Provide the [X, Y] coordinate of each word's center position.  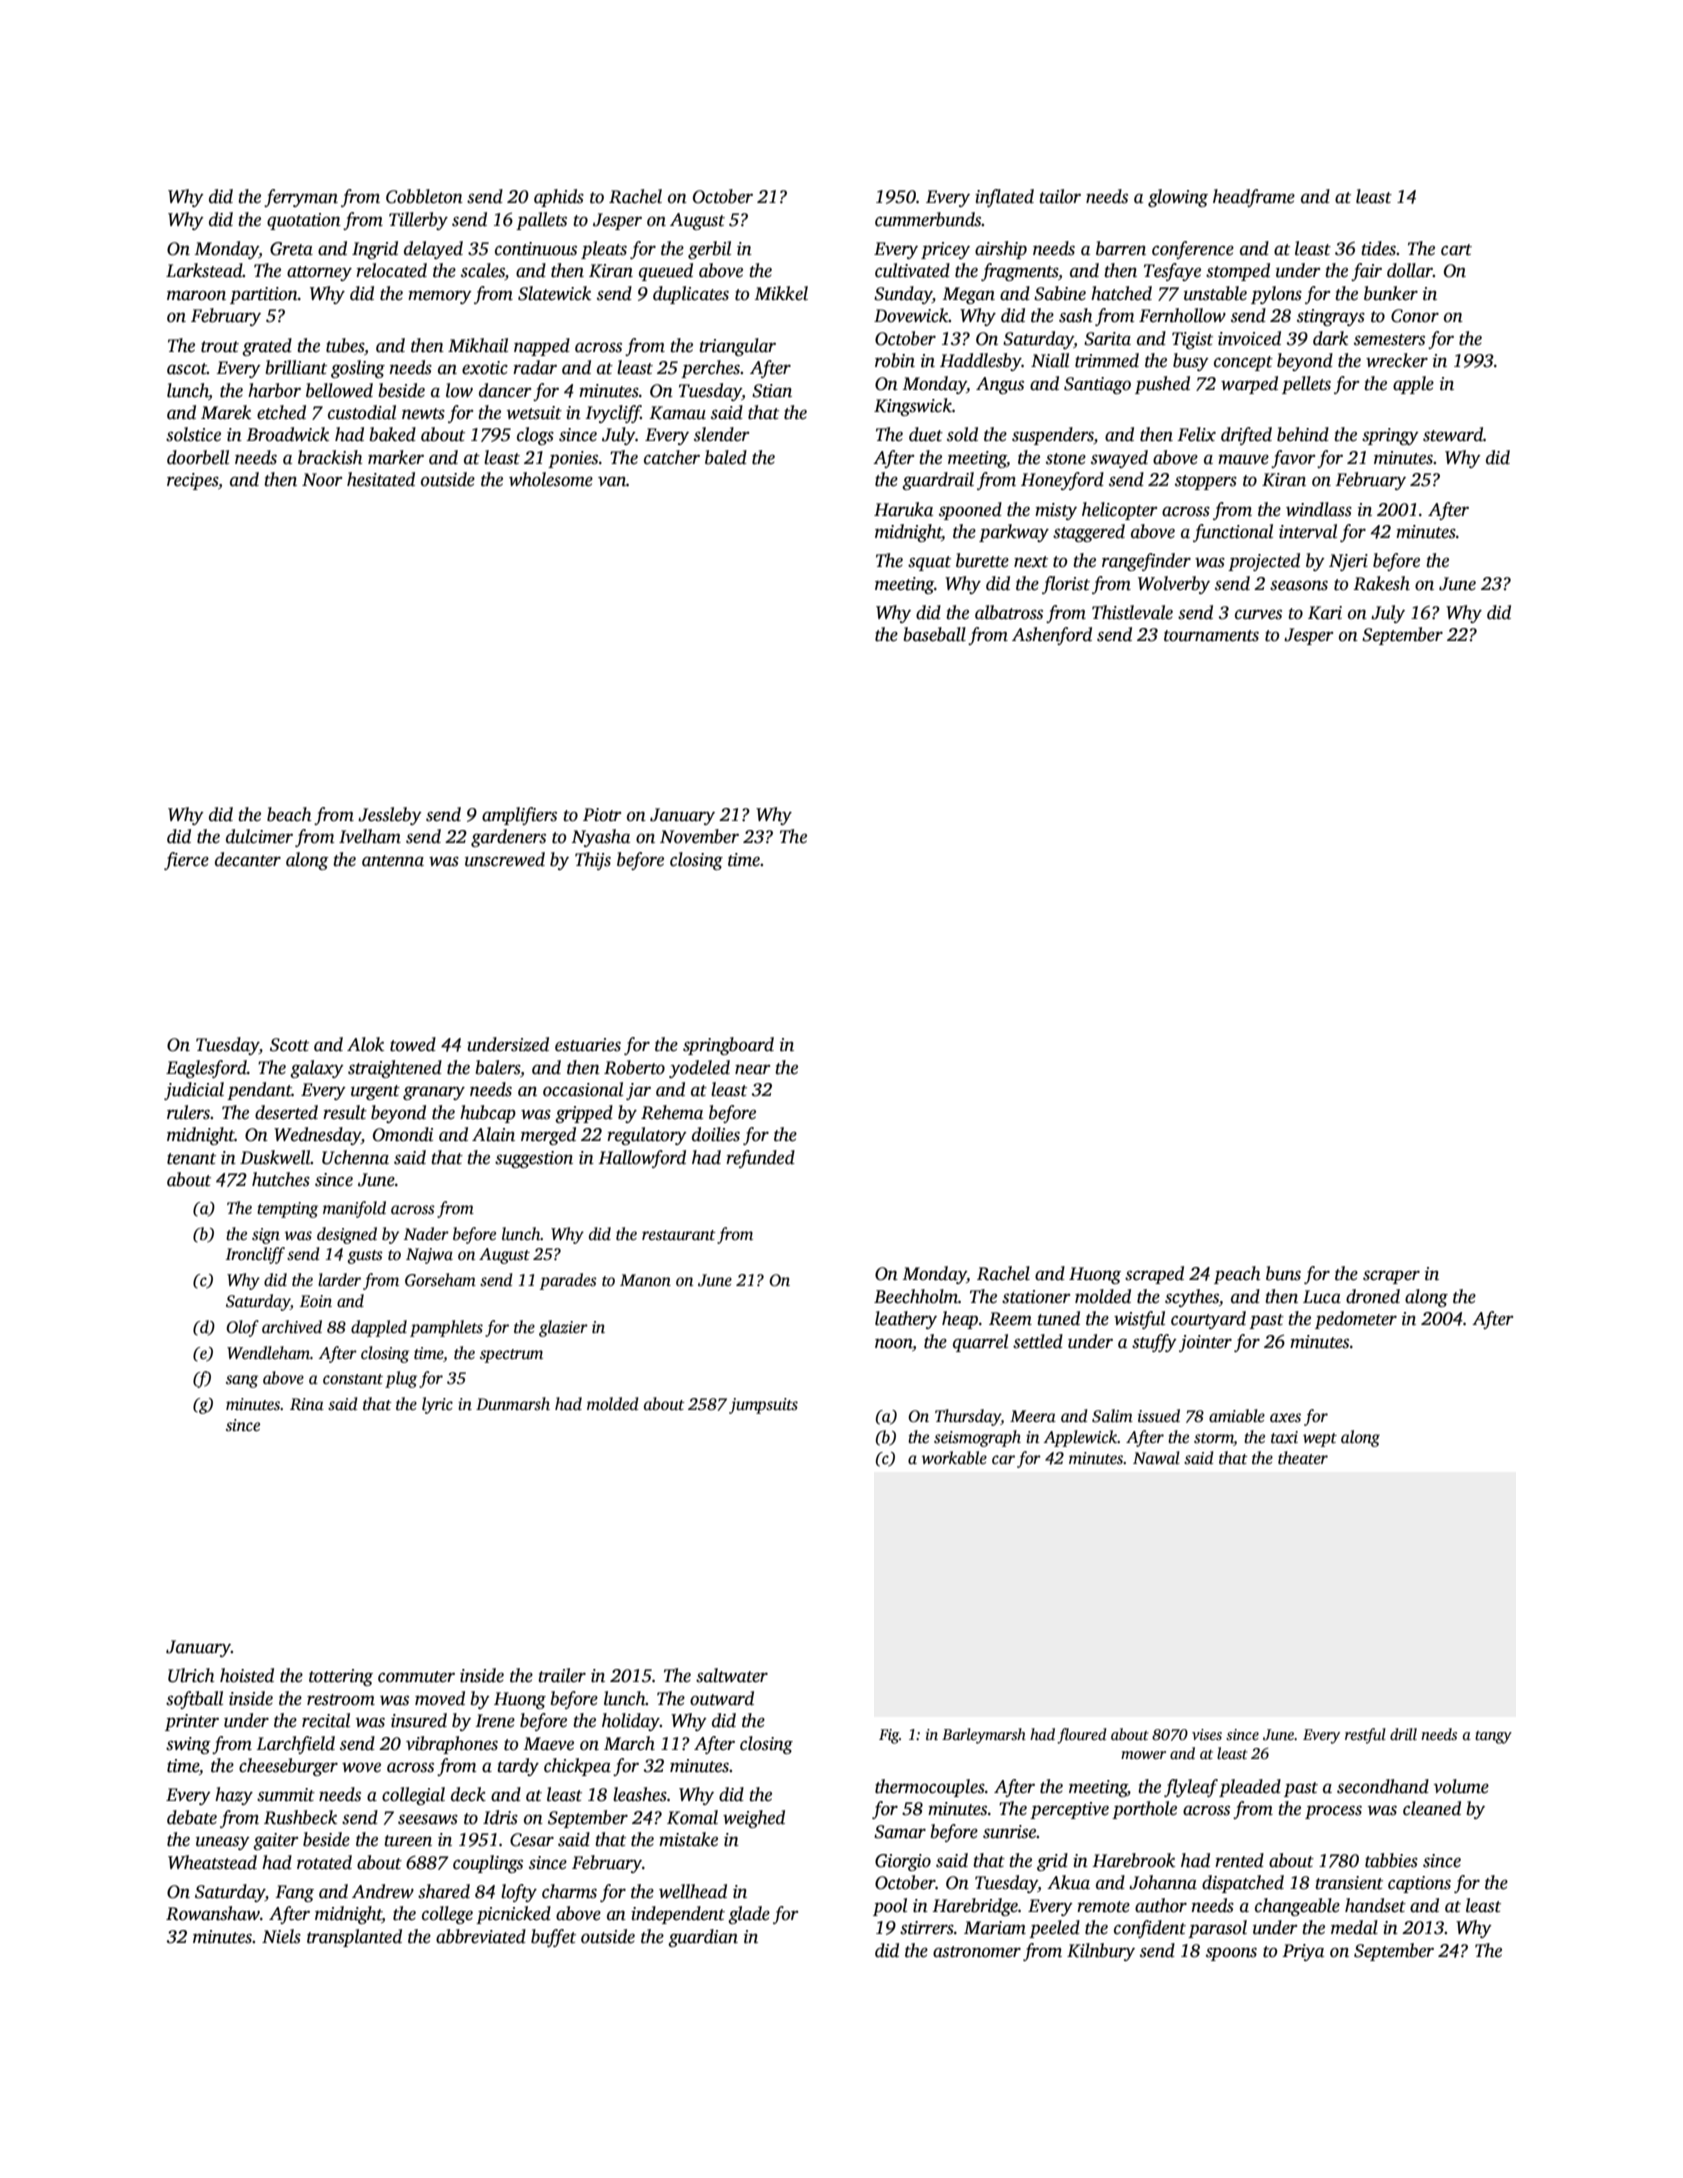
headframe [1254, 198]
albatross [1009, 612]
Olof [242, 1328]
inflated [1004, 198]
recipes [192, 481]
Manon [645, 1280]
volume [1461, 1786]
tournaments [1211, 636]
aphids [559, 198]
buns [1283, 1273]
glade [749, 1915]
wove [361, 1767]
